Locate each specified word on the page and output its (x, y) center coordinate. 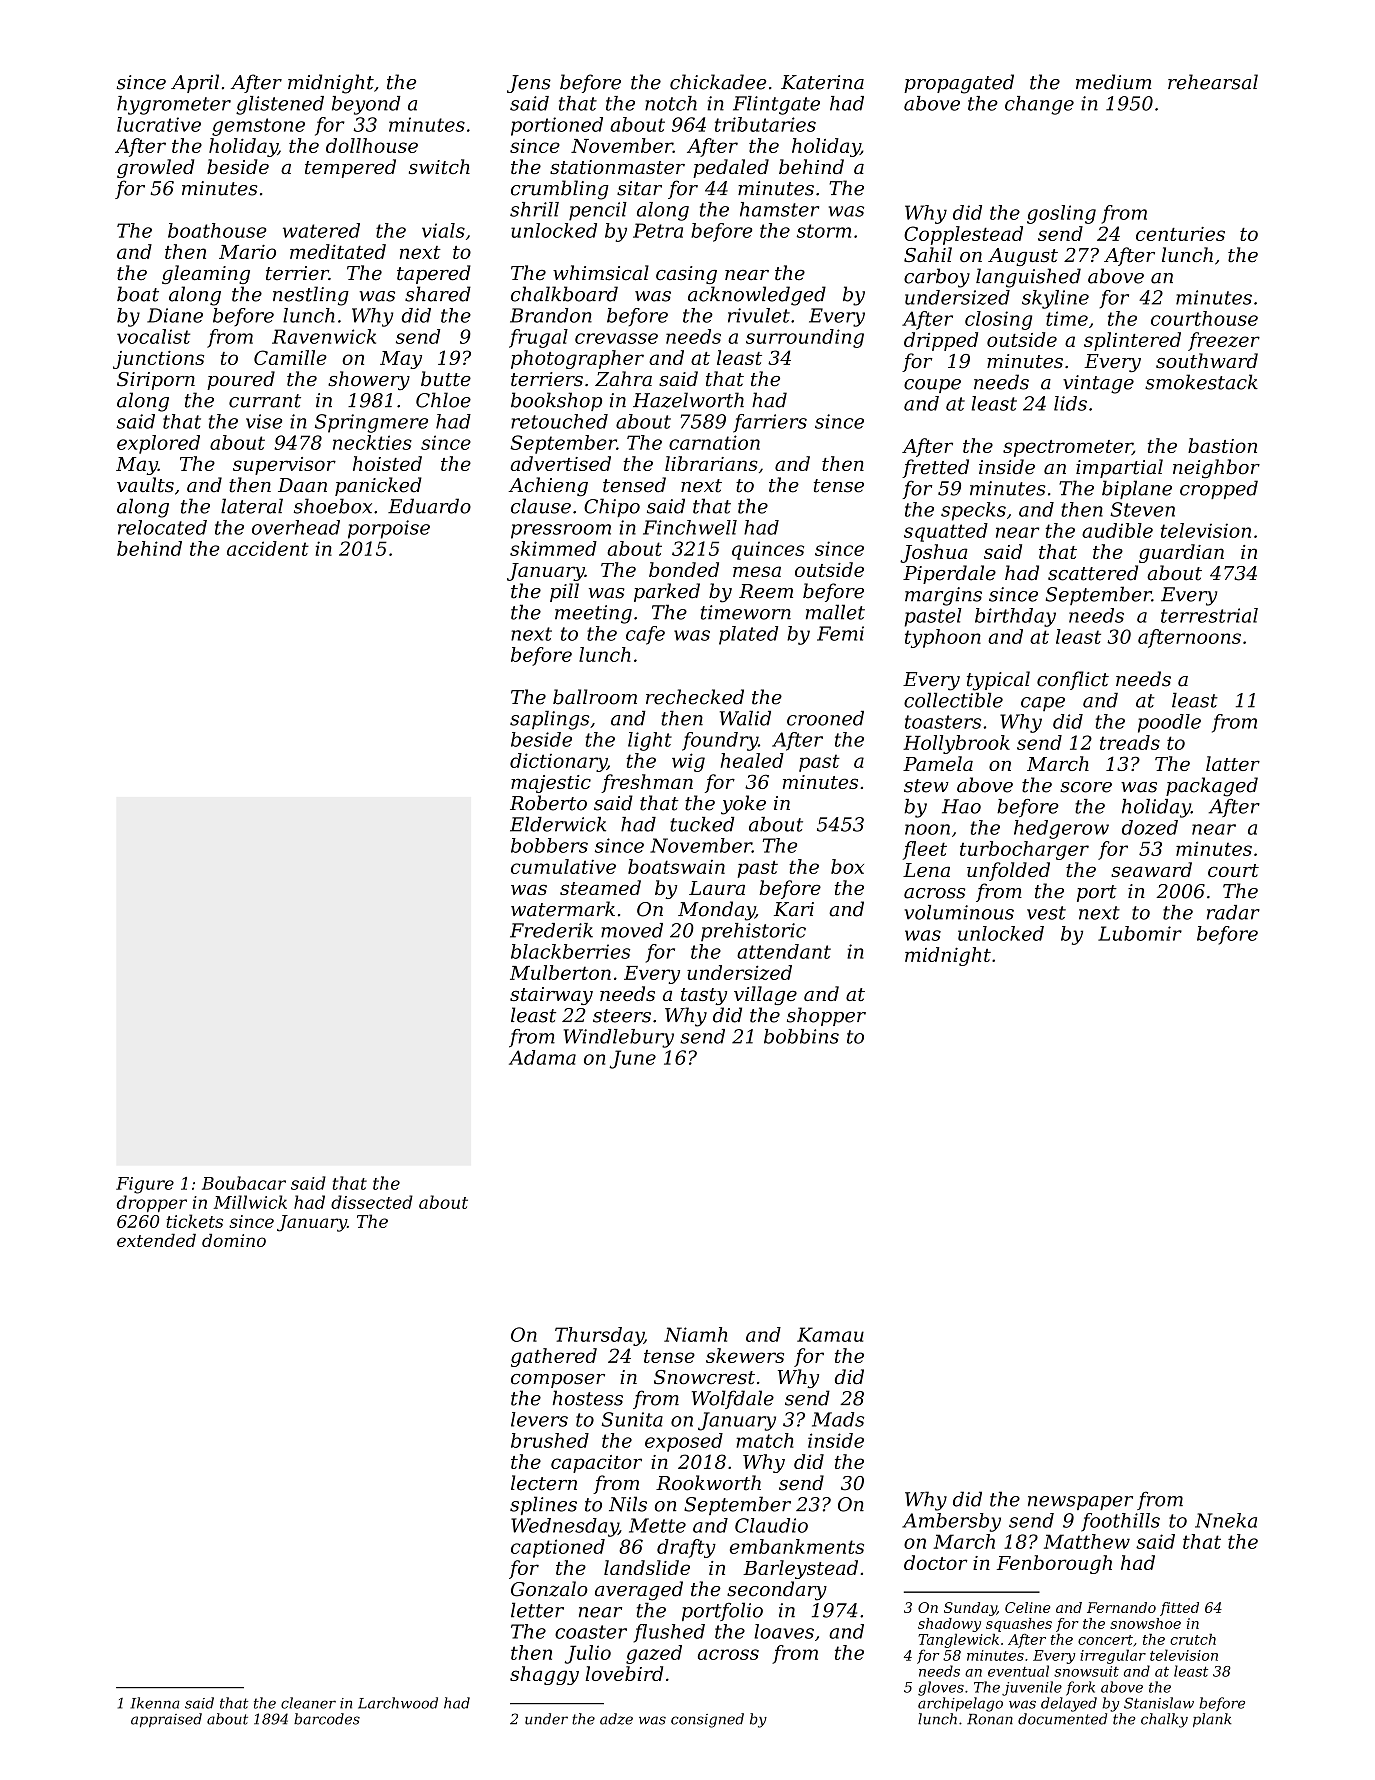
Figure (145, 1185)
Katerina (822, 82)
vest (1046, 913)
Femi (840, 633)
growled (155, 168)
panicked (378, 486)
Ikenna (155, 1703)
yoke (743, 805)
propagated (959, 84)
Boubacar (244, 1183)
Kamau (830, 1334)
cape (1043, 704)
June (632, 1059)
